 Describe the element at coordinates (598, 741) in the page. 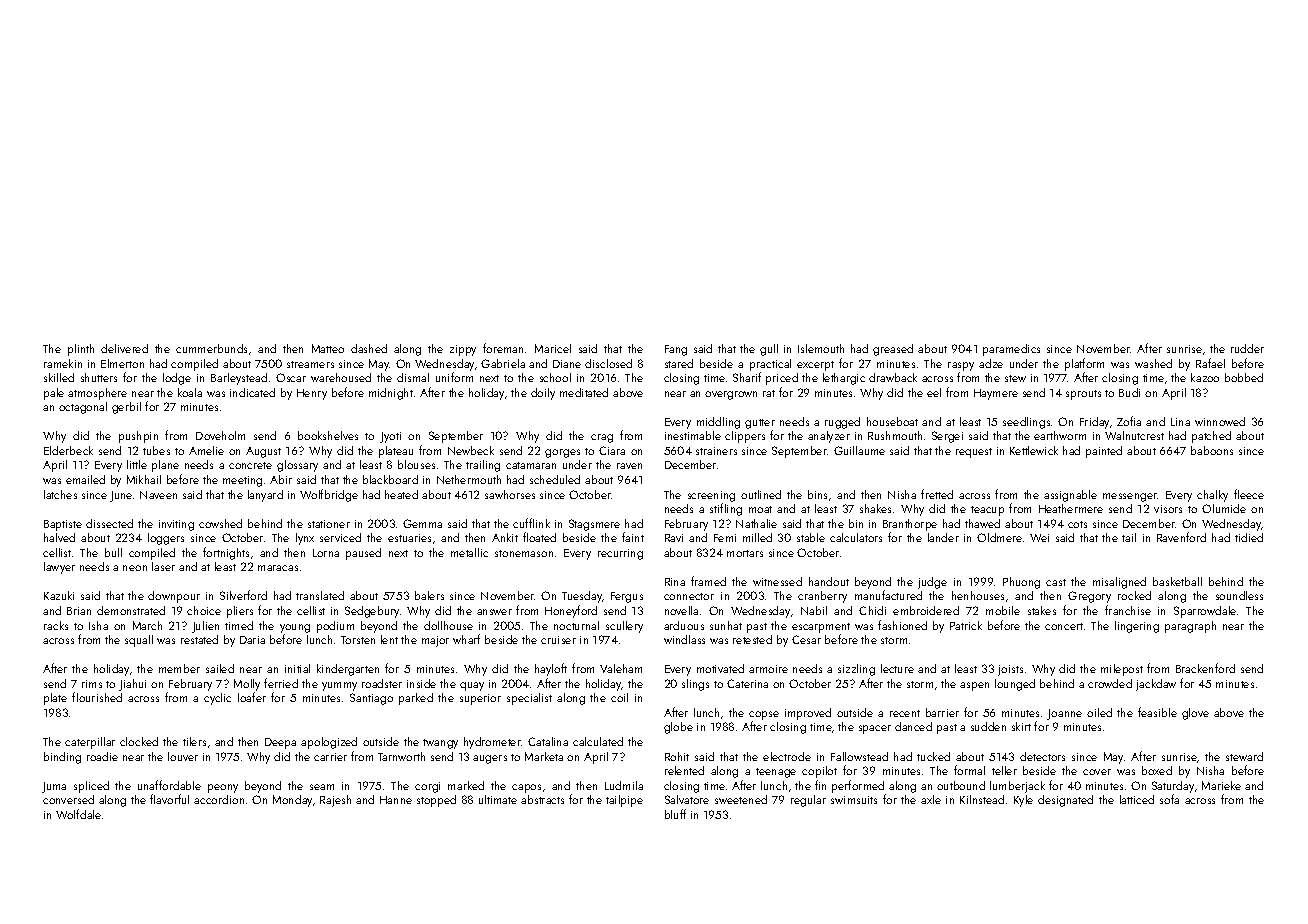

I see `calculated` at that location.
